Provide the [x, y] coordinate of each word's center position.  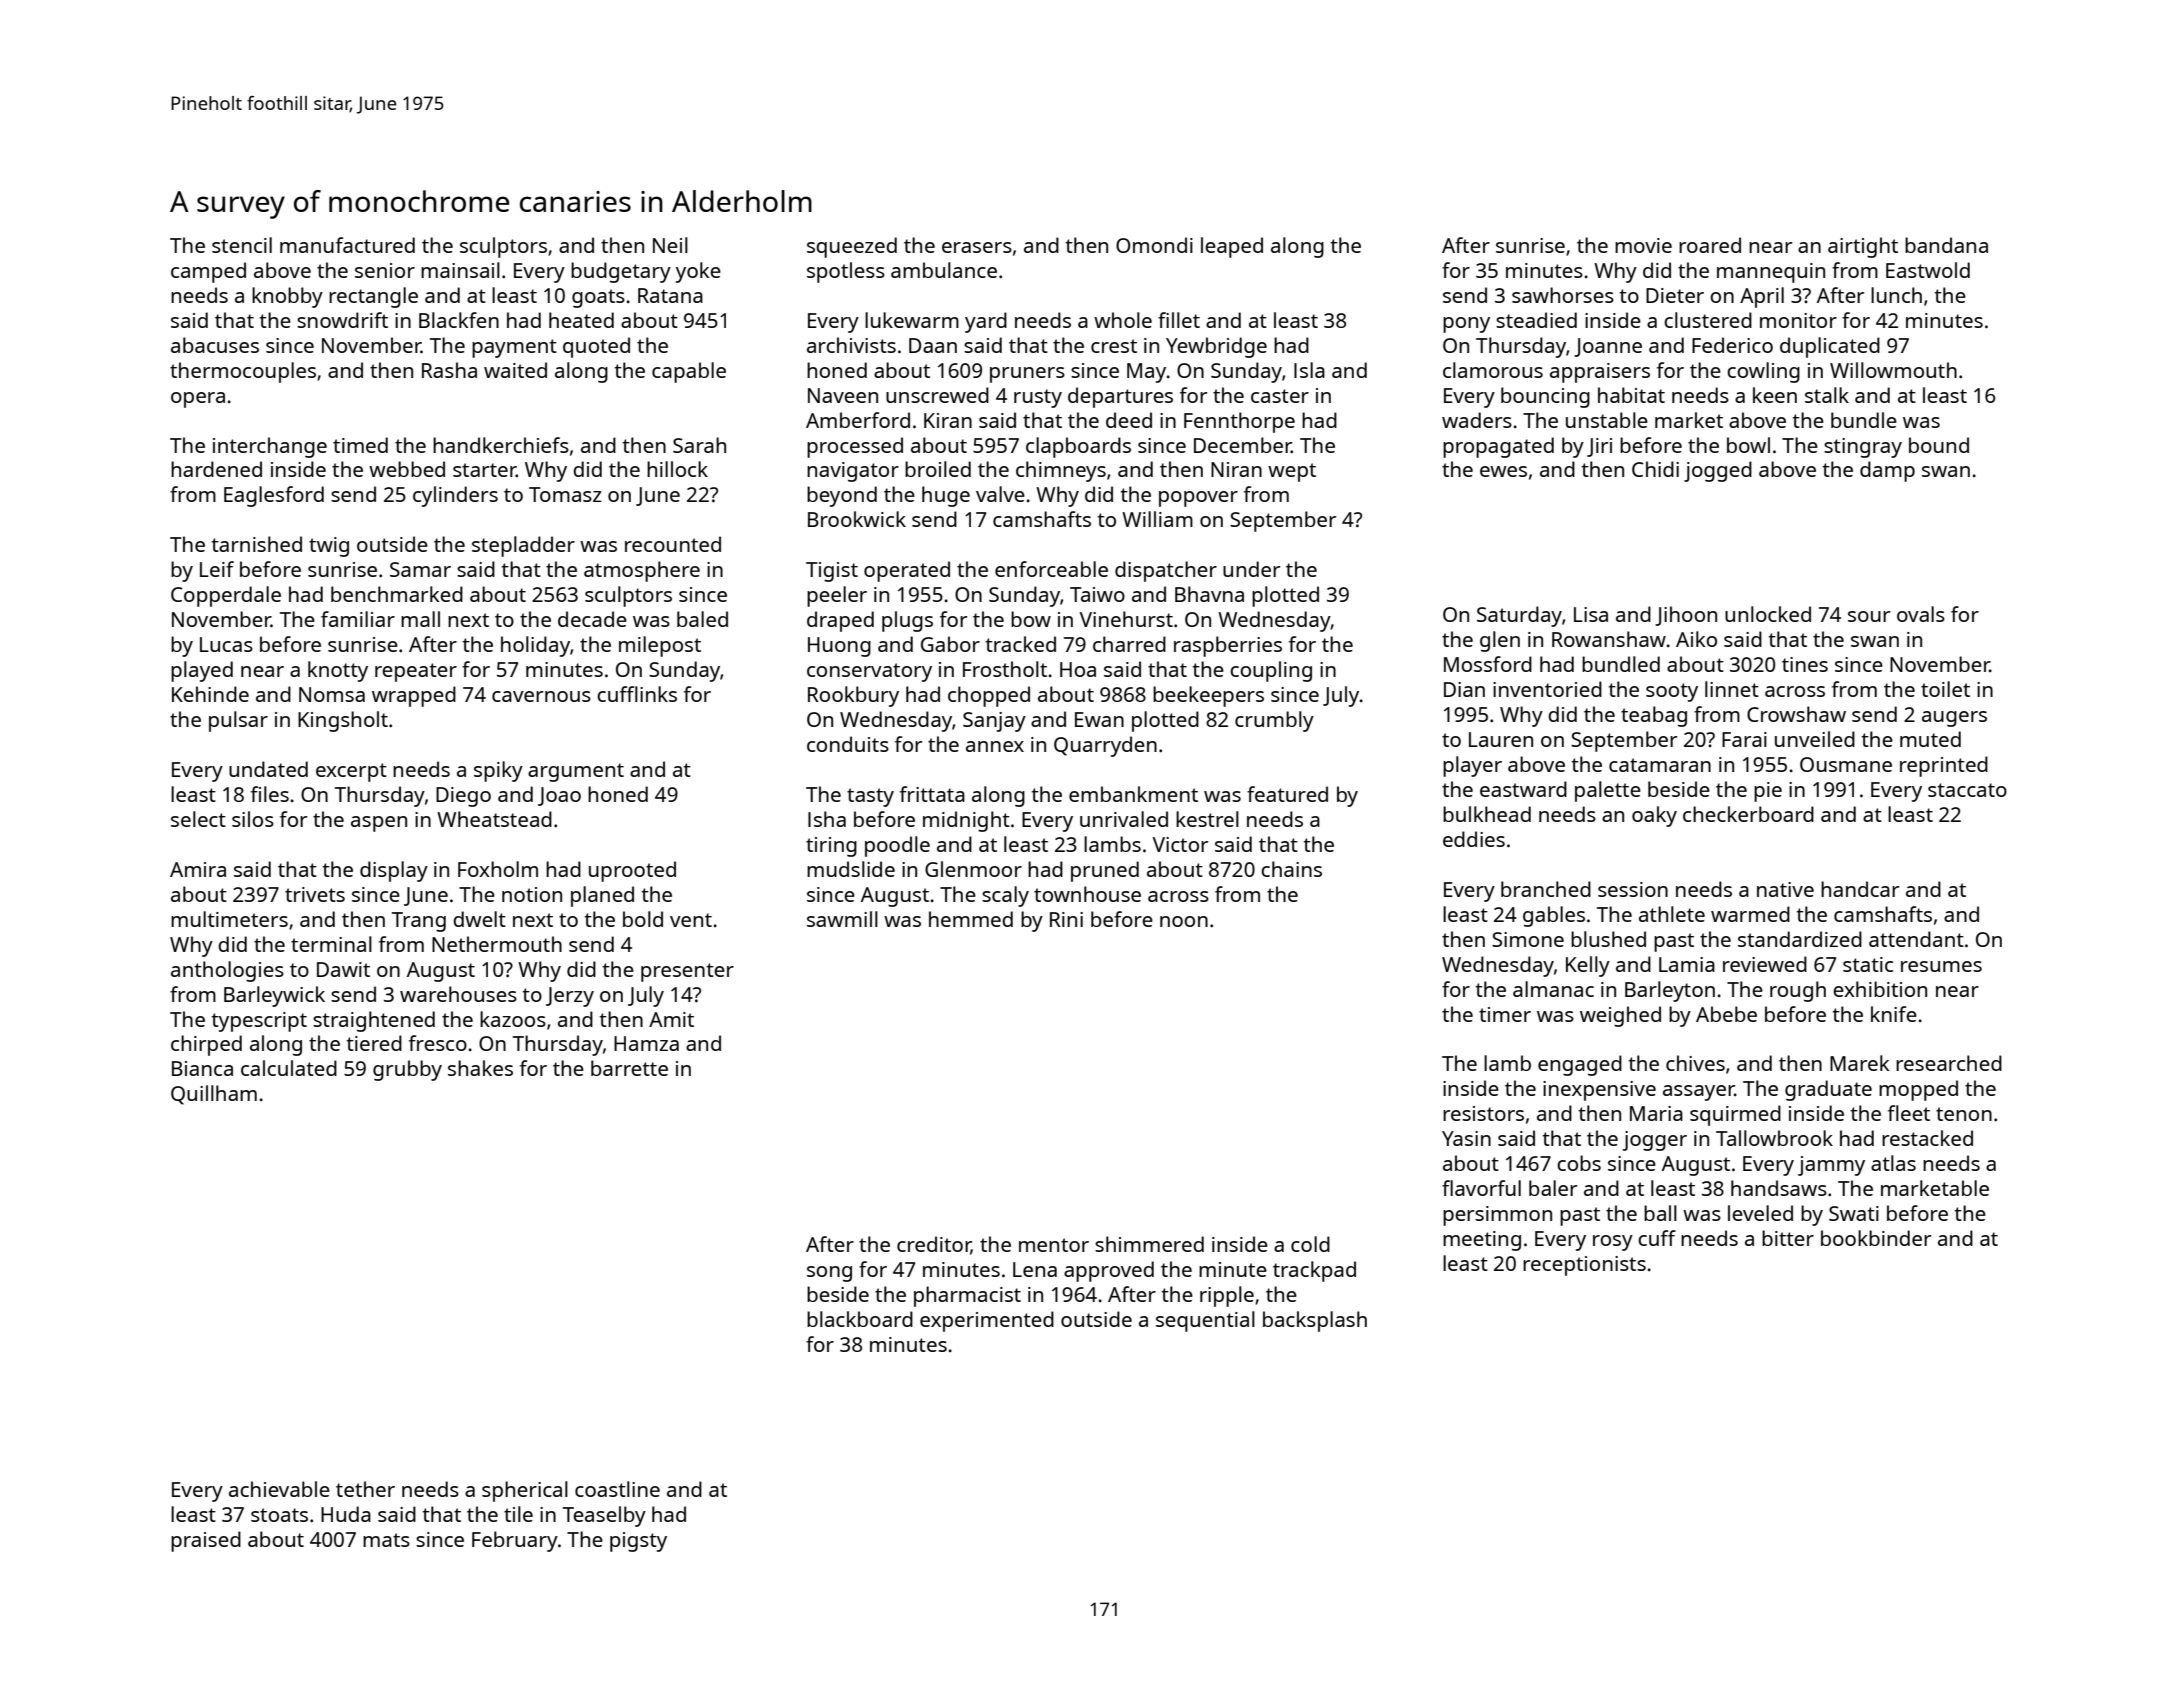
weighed [1620, 1016]
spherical [525, 1491]
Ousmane [1846, 764]
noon [1184, 921]
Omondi [1154, 245]
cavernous [541, 696]
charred [1129, 644]
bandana [1946, 245]
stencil [242, 245]
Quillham [214, 1095]
